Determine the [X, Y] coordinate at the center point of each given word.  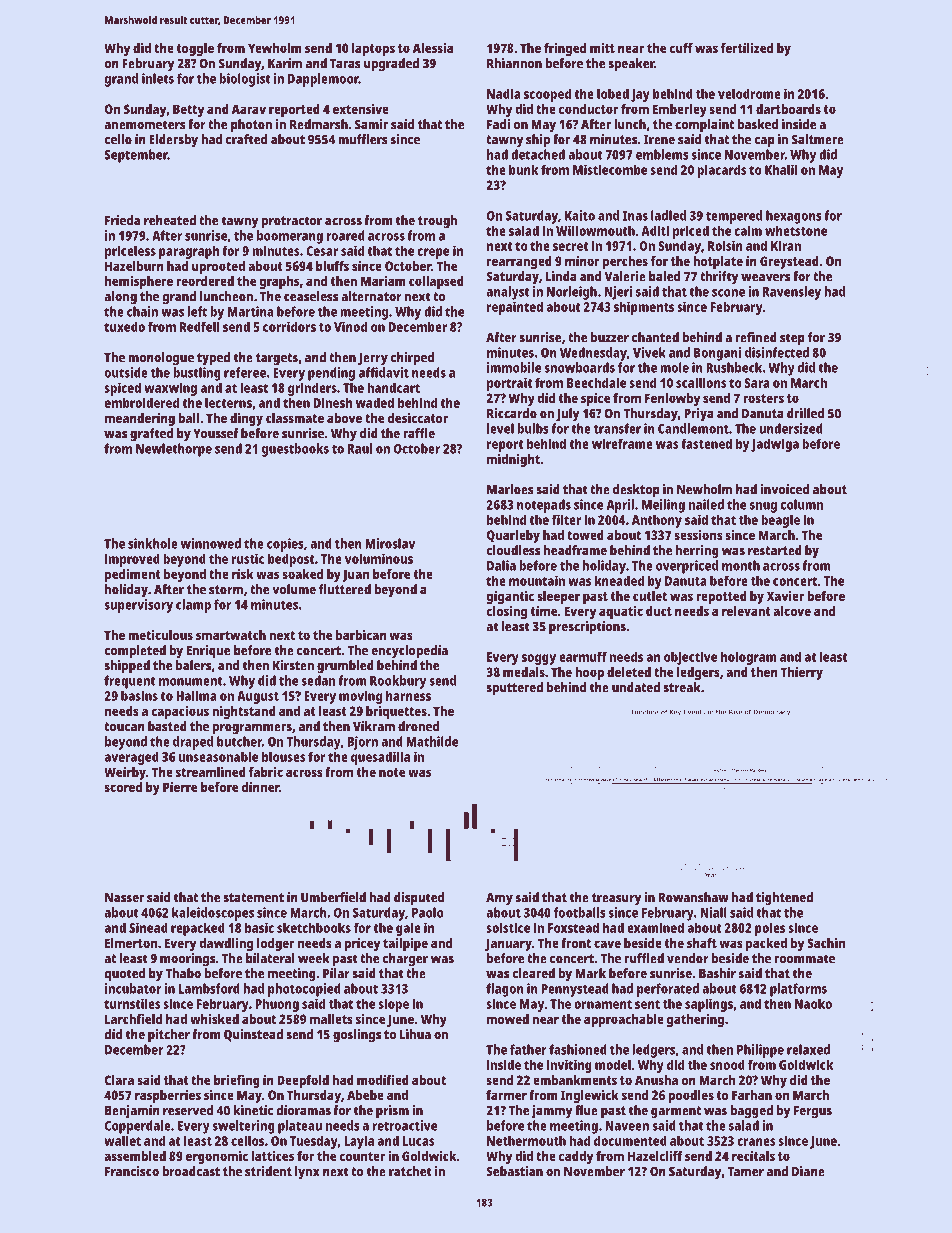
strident [268, 1171]
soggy [539, 659]
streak [682, 687]
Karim [285, 63]
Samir [371, 124]
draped [193, 743]
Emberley [680, 110]
